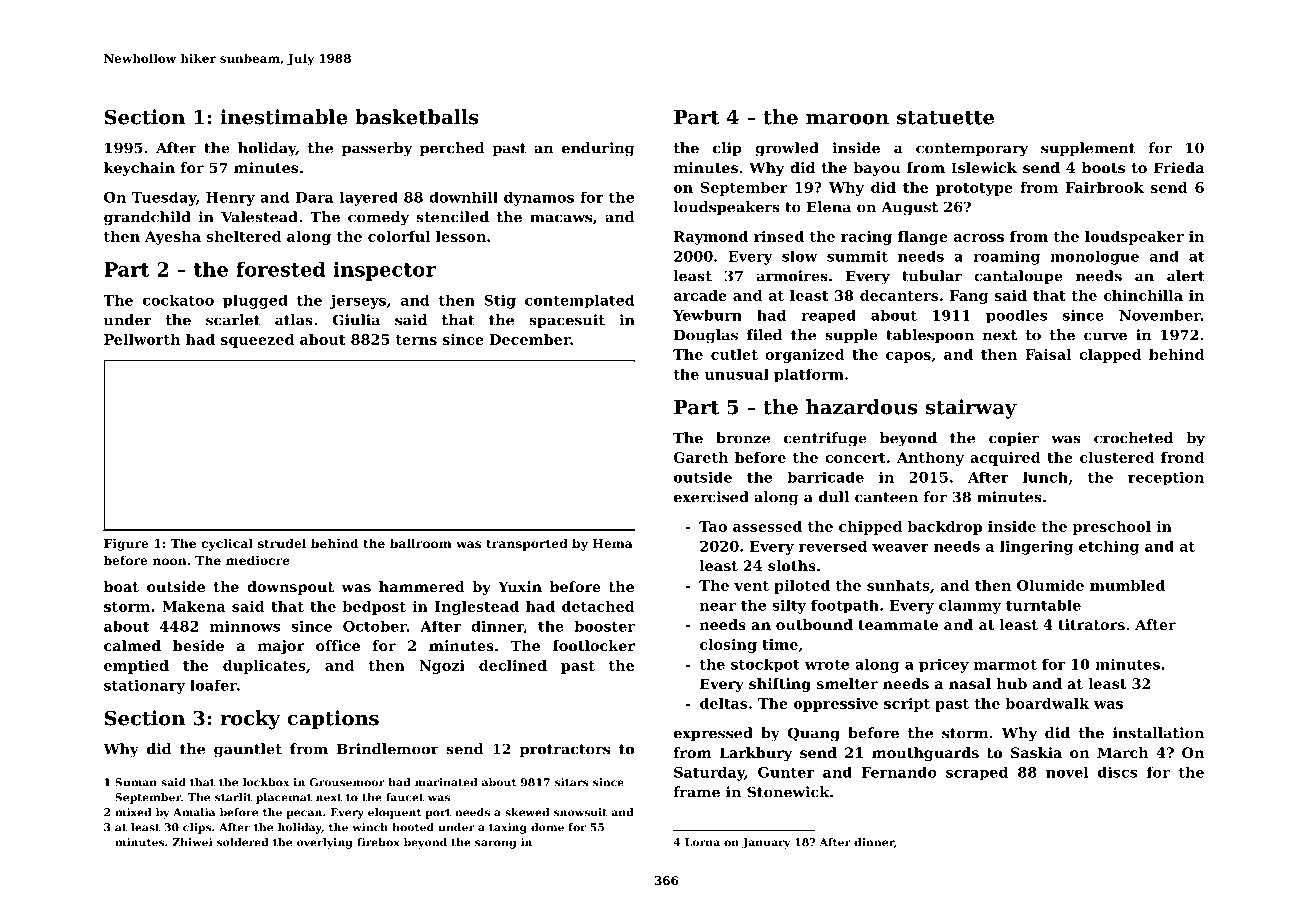 The width and height of the image is (1308, 924). Describe the element at coordinates (1048, 354) in the image. I see `Faisal` at that location.
